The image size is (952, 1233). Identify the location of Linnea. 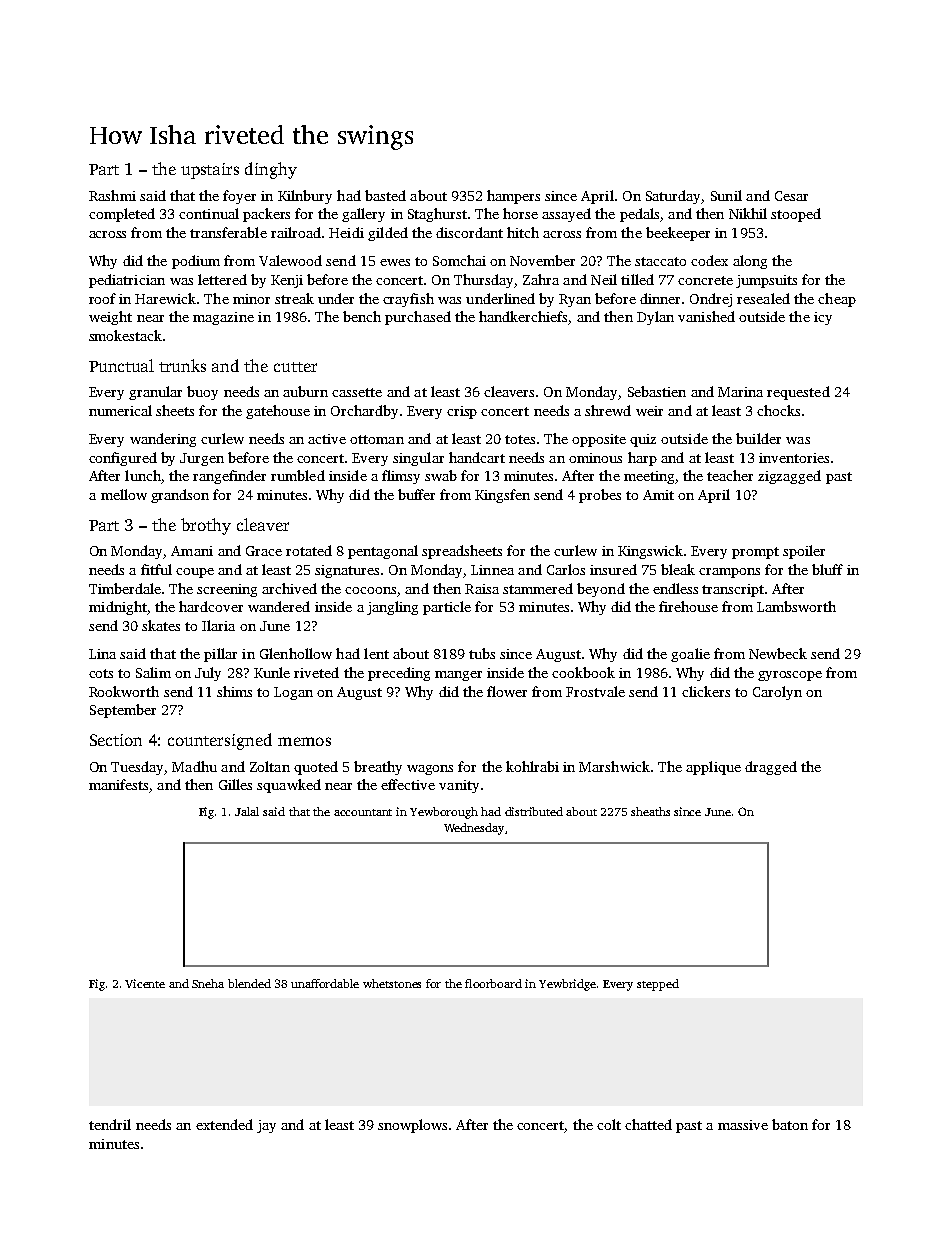
(492, 570).
